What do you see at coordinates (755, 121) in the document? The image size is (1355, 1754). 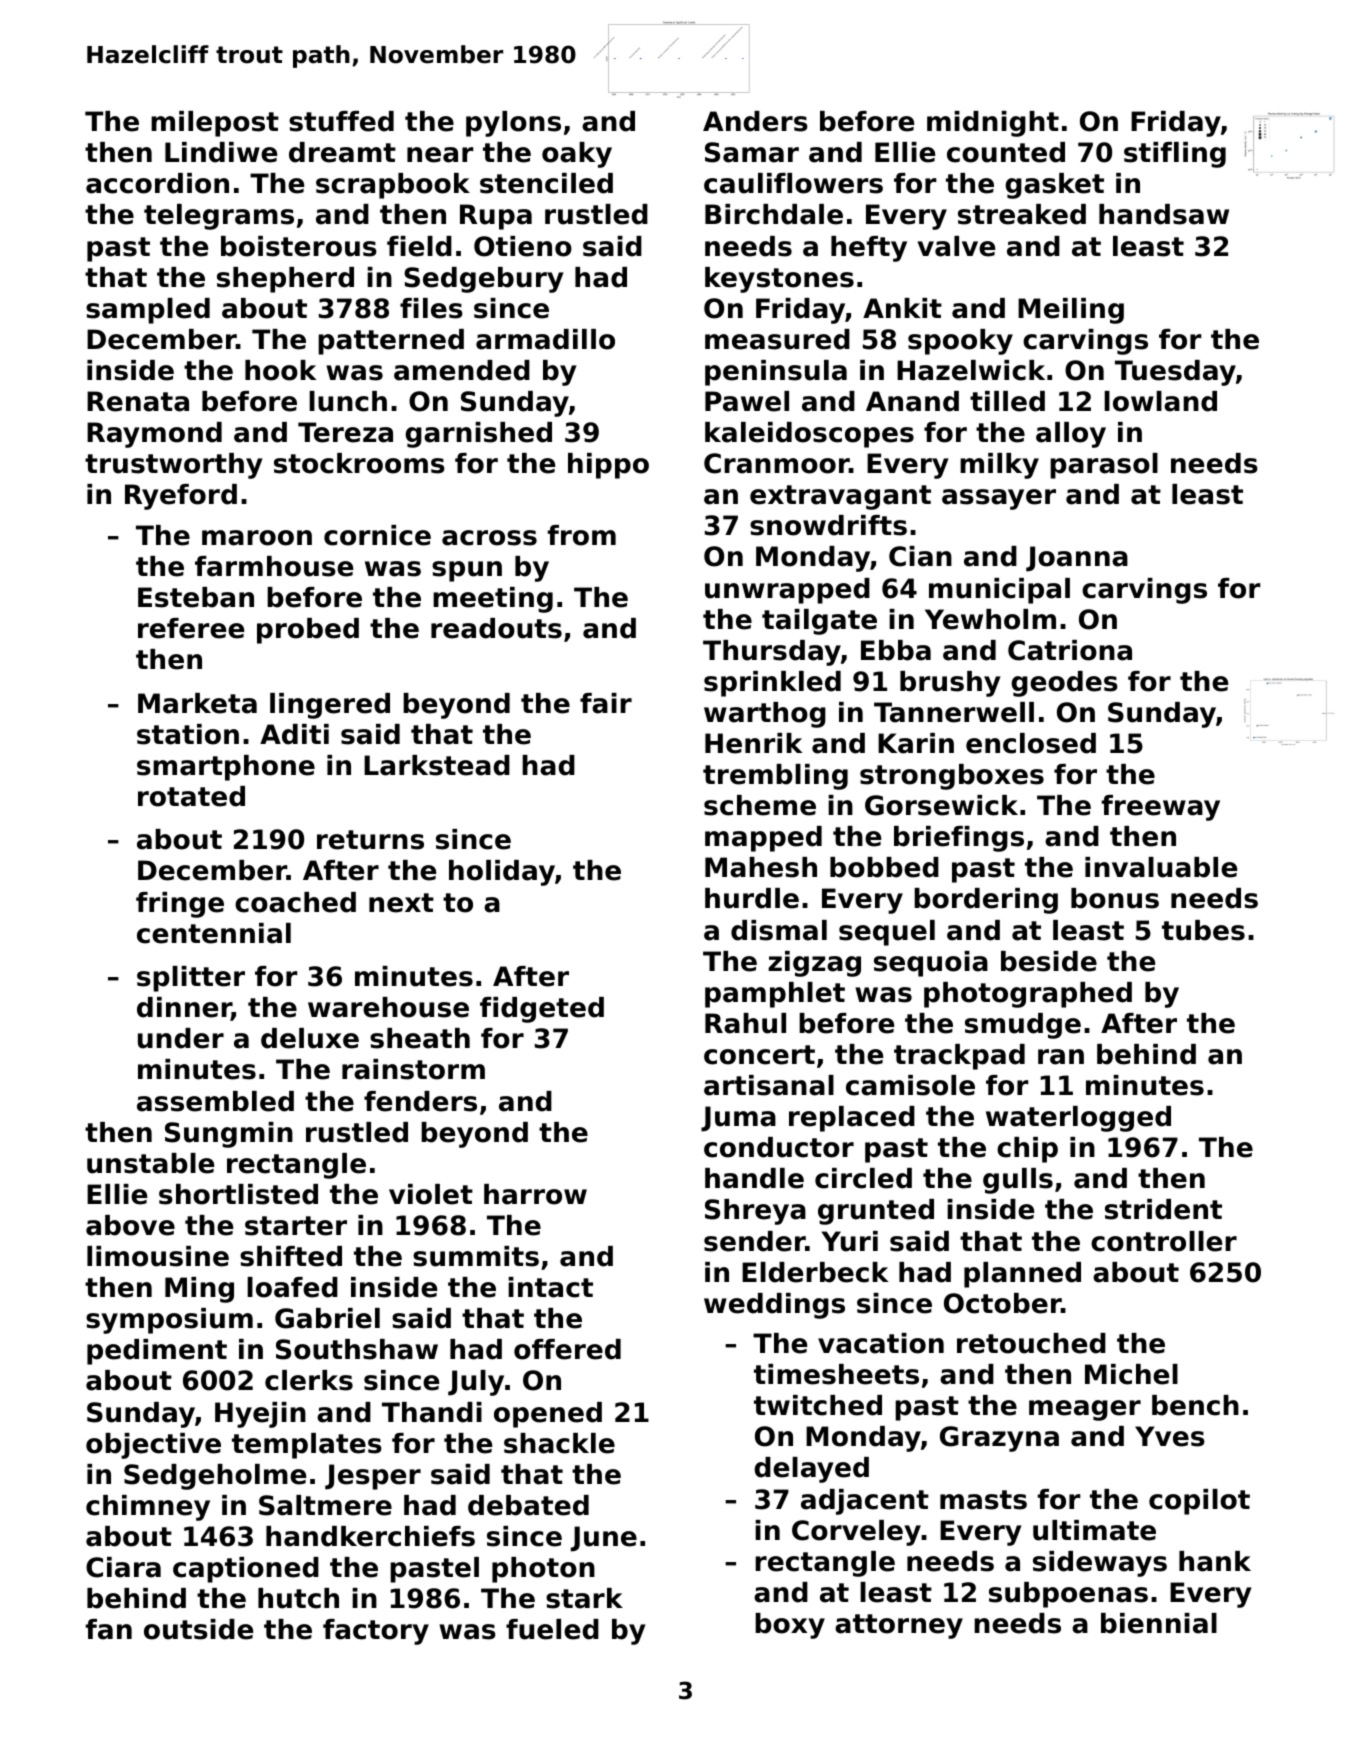 I see `Anders` at bounding box center [755, 121].
